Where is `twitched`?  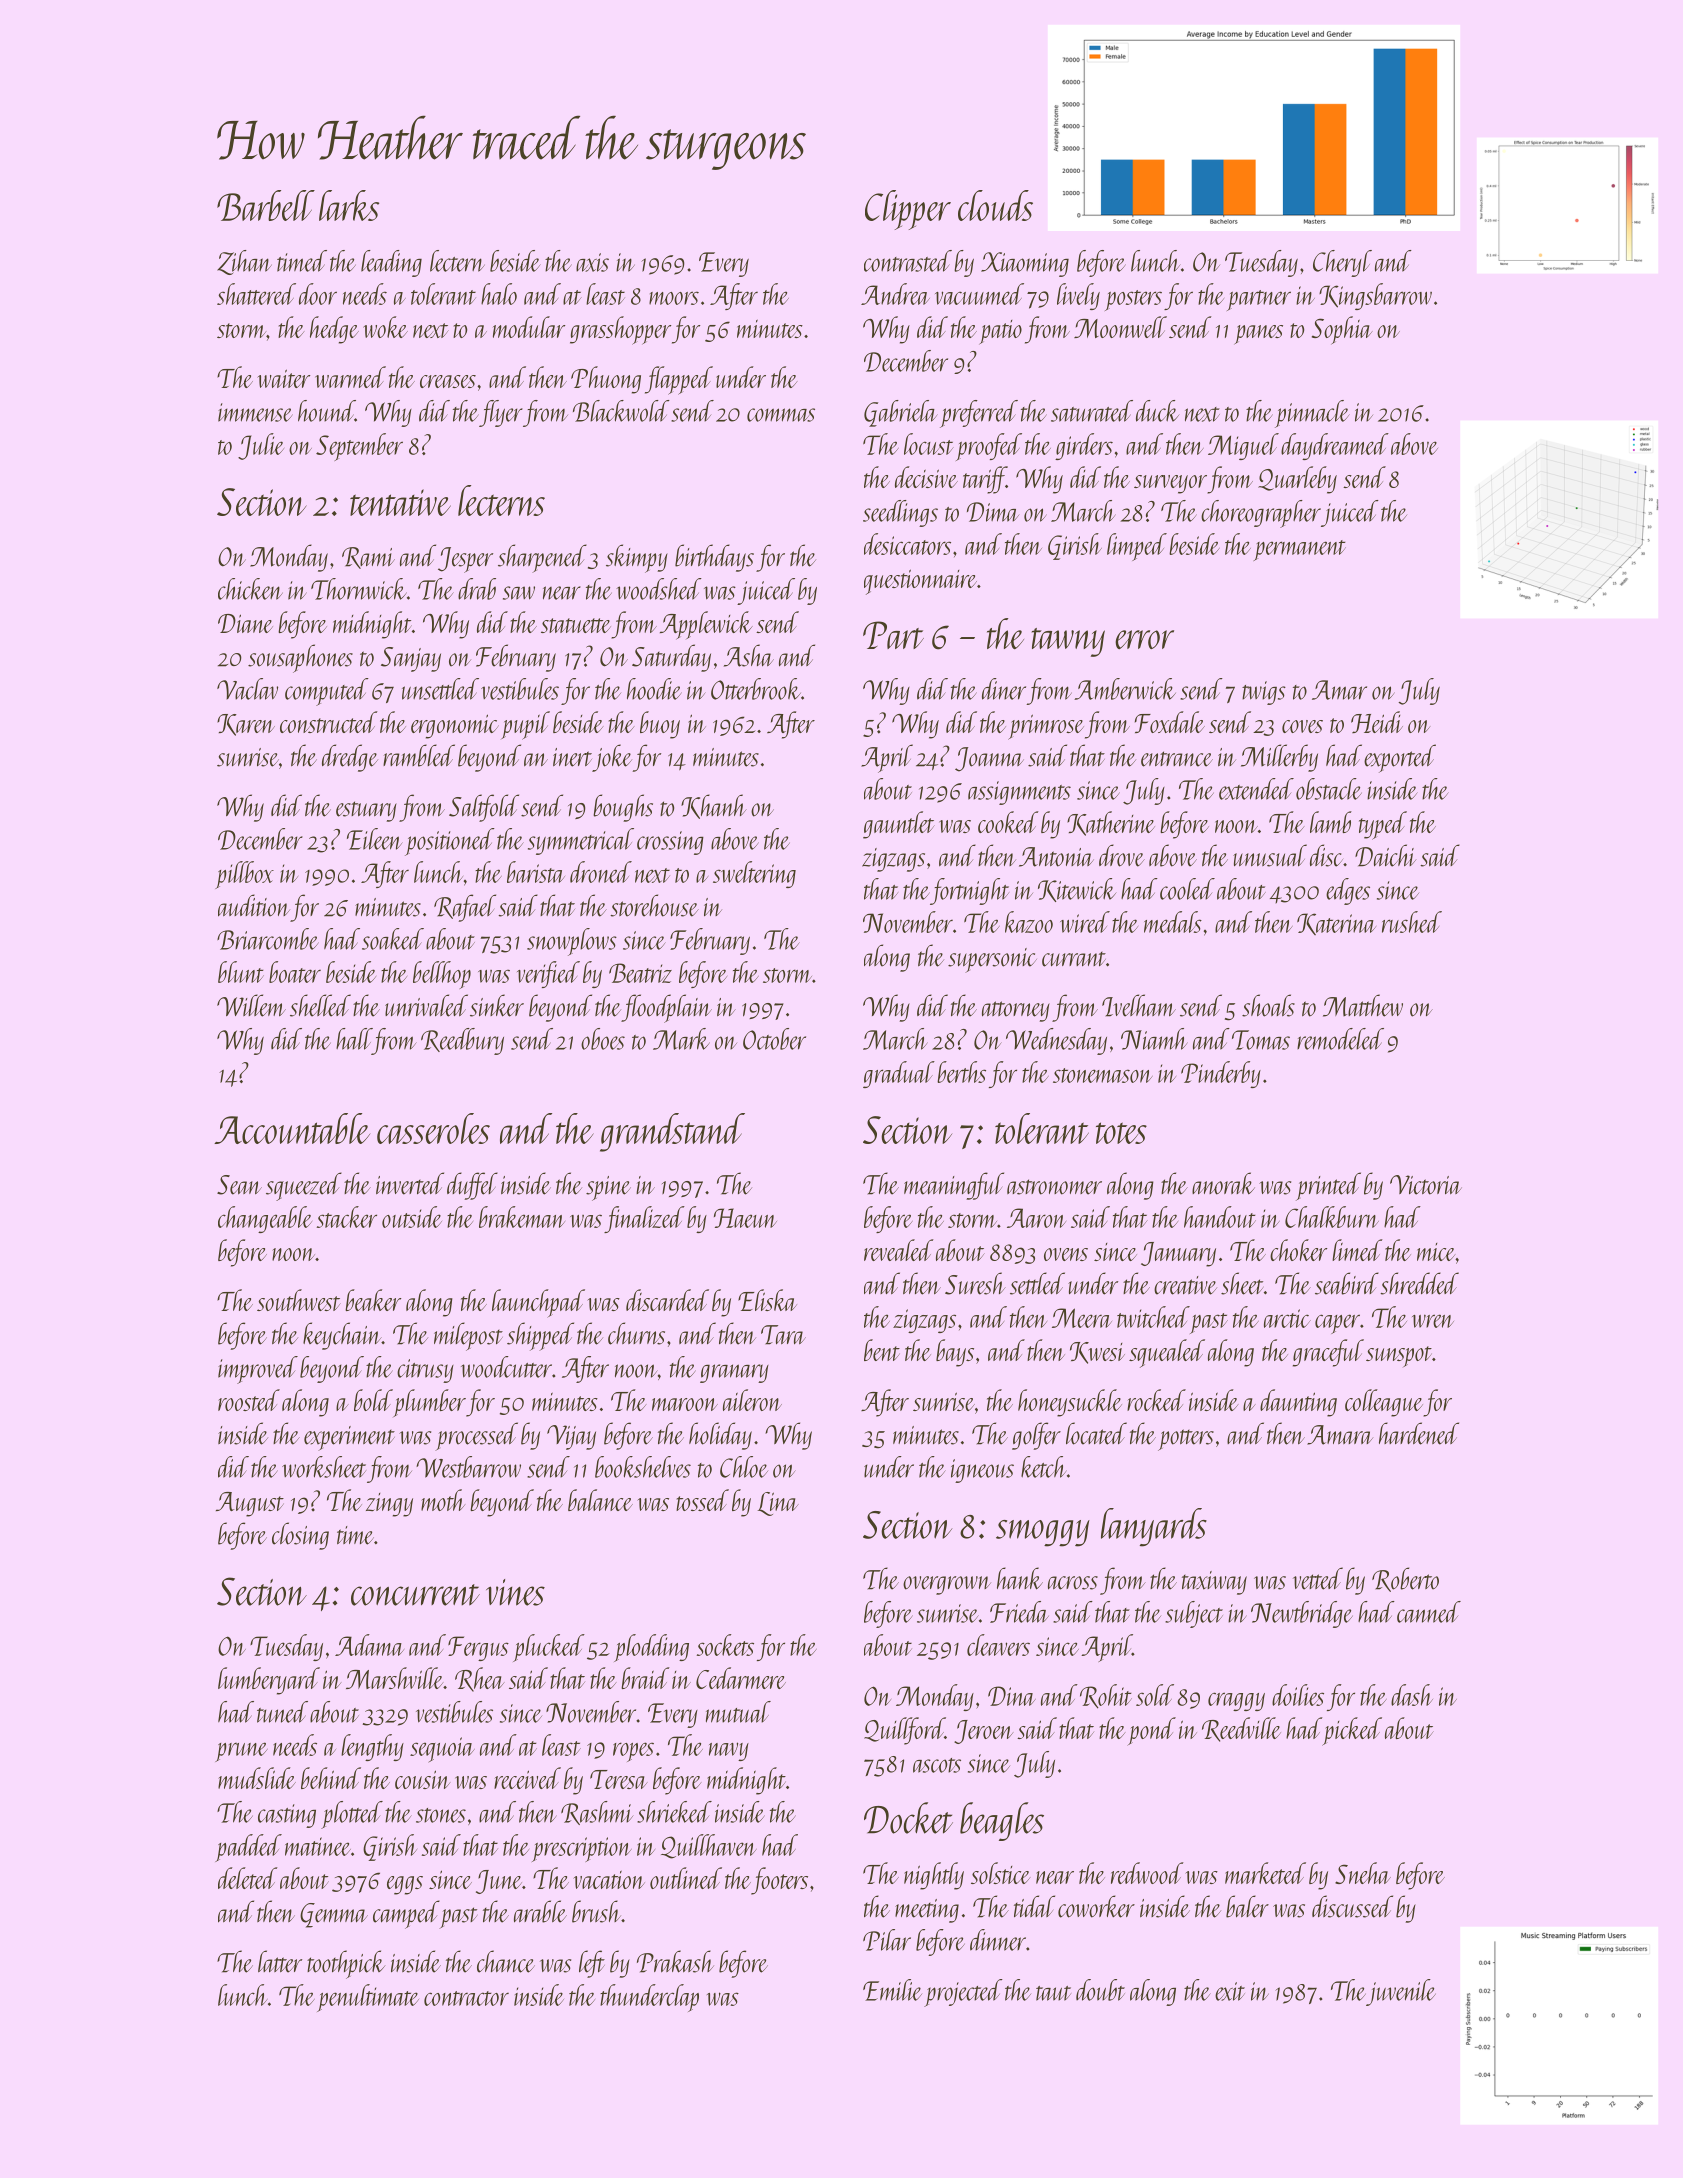
twitched is located at coordinates (1153, 1317).
